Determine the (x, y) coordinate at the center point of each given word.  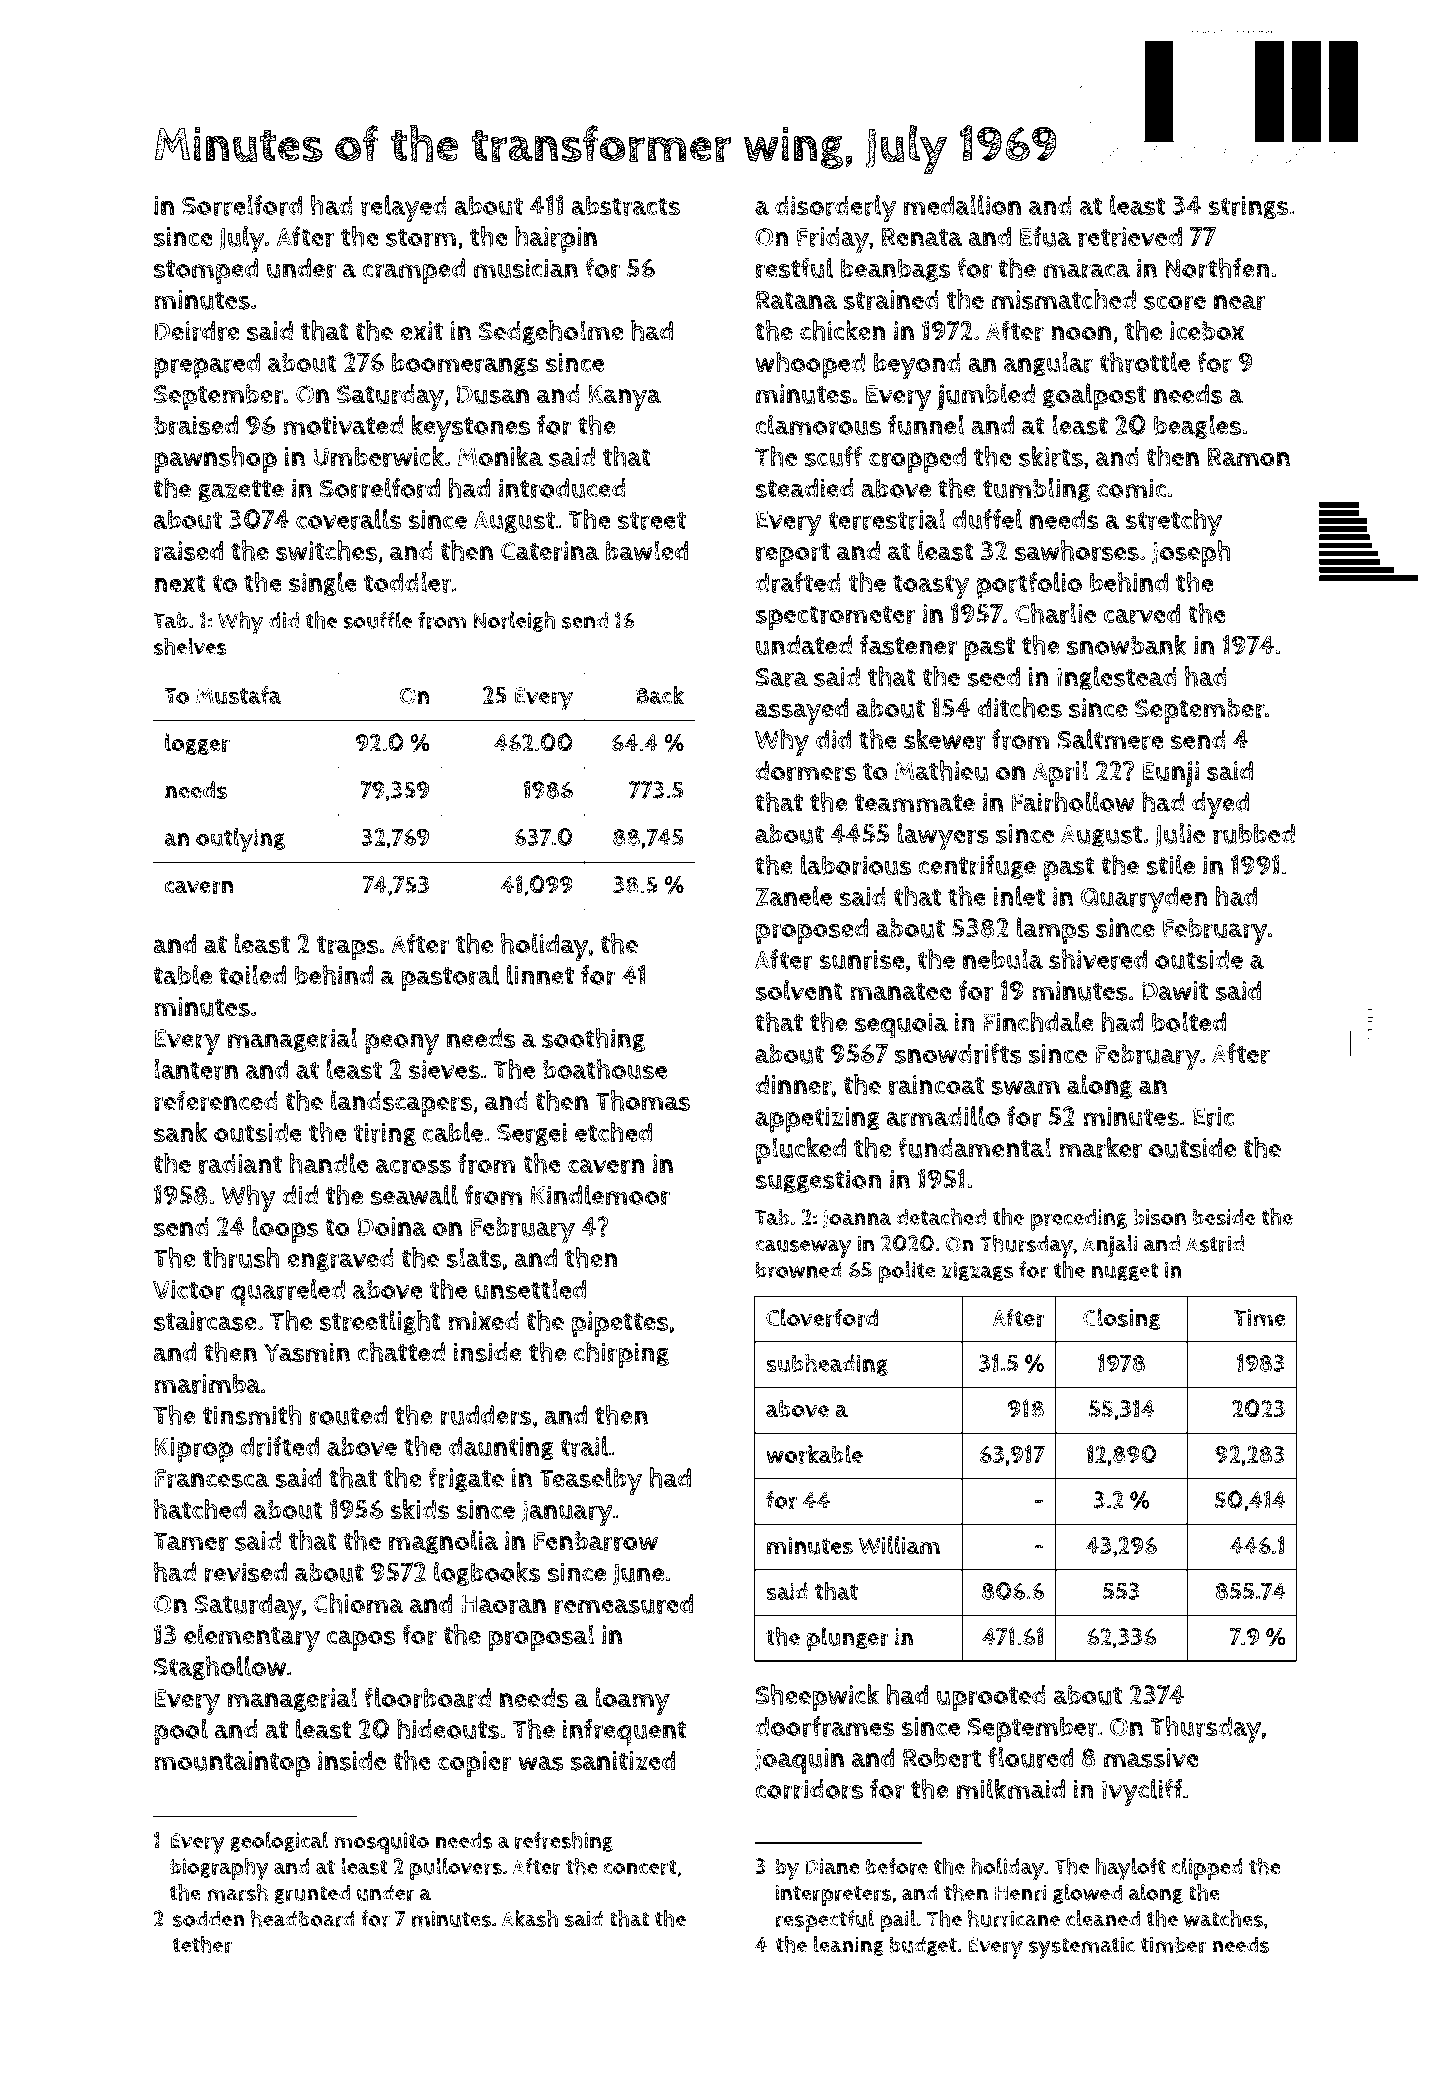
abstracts (625, 206)
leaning (849, 1946)
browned (799, 1270)
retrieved (1130, 237)
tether (202, 1944)
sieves (444, 1070)
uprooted (991, 1698)
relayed (404, 208)
